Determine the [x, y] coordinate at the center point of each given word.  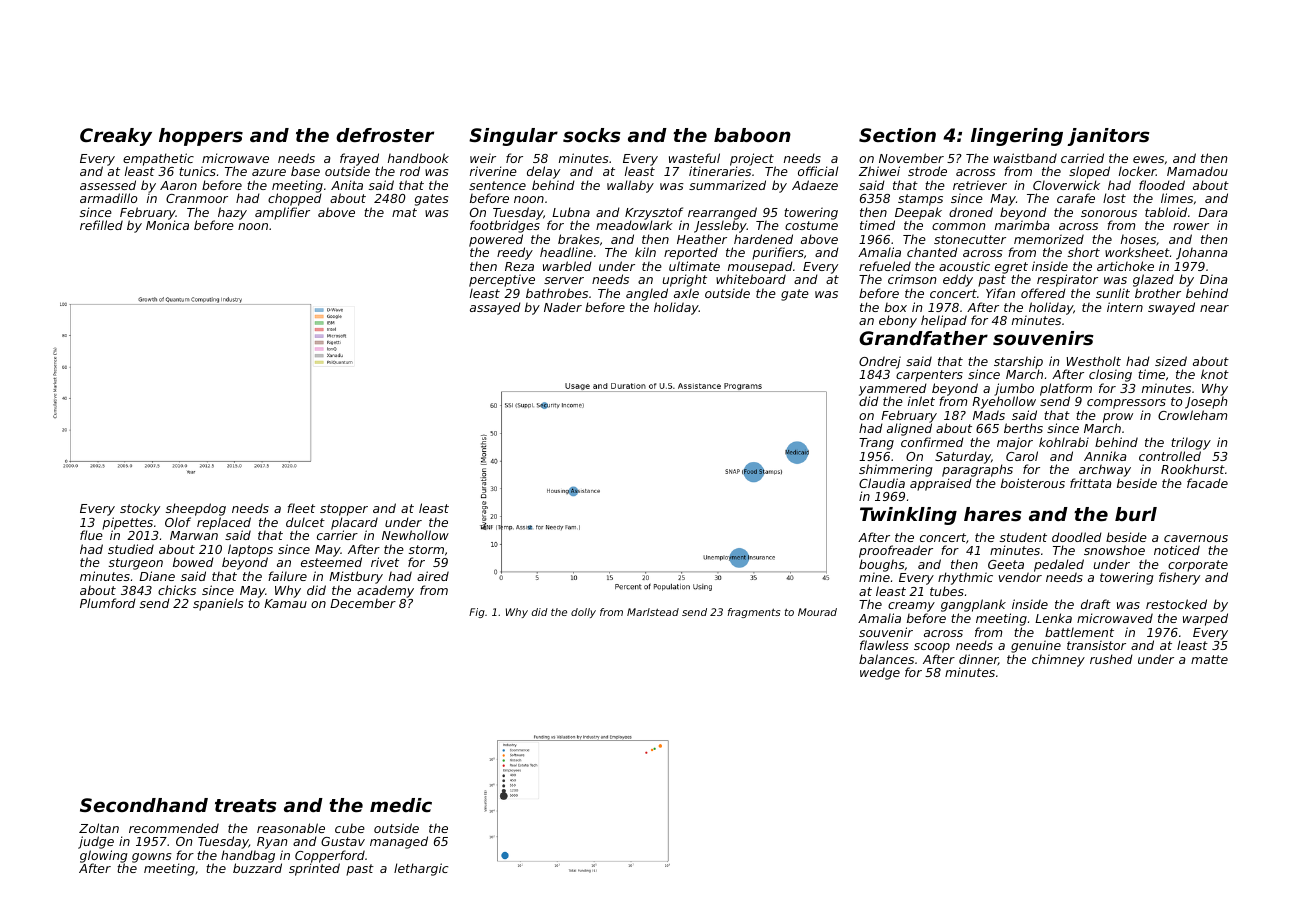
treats [246, 806]
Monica [167, 225]
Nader [563, 307]
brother [1158, 293]
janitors [1108, 137]
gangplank [973, 605]
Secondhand [144, 805]
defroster [385, 135]
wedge [880, 673]
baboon [752, 135]
